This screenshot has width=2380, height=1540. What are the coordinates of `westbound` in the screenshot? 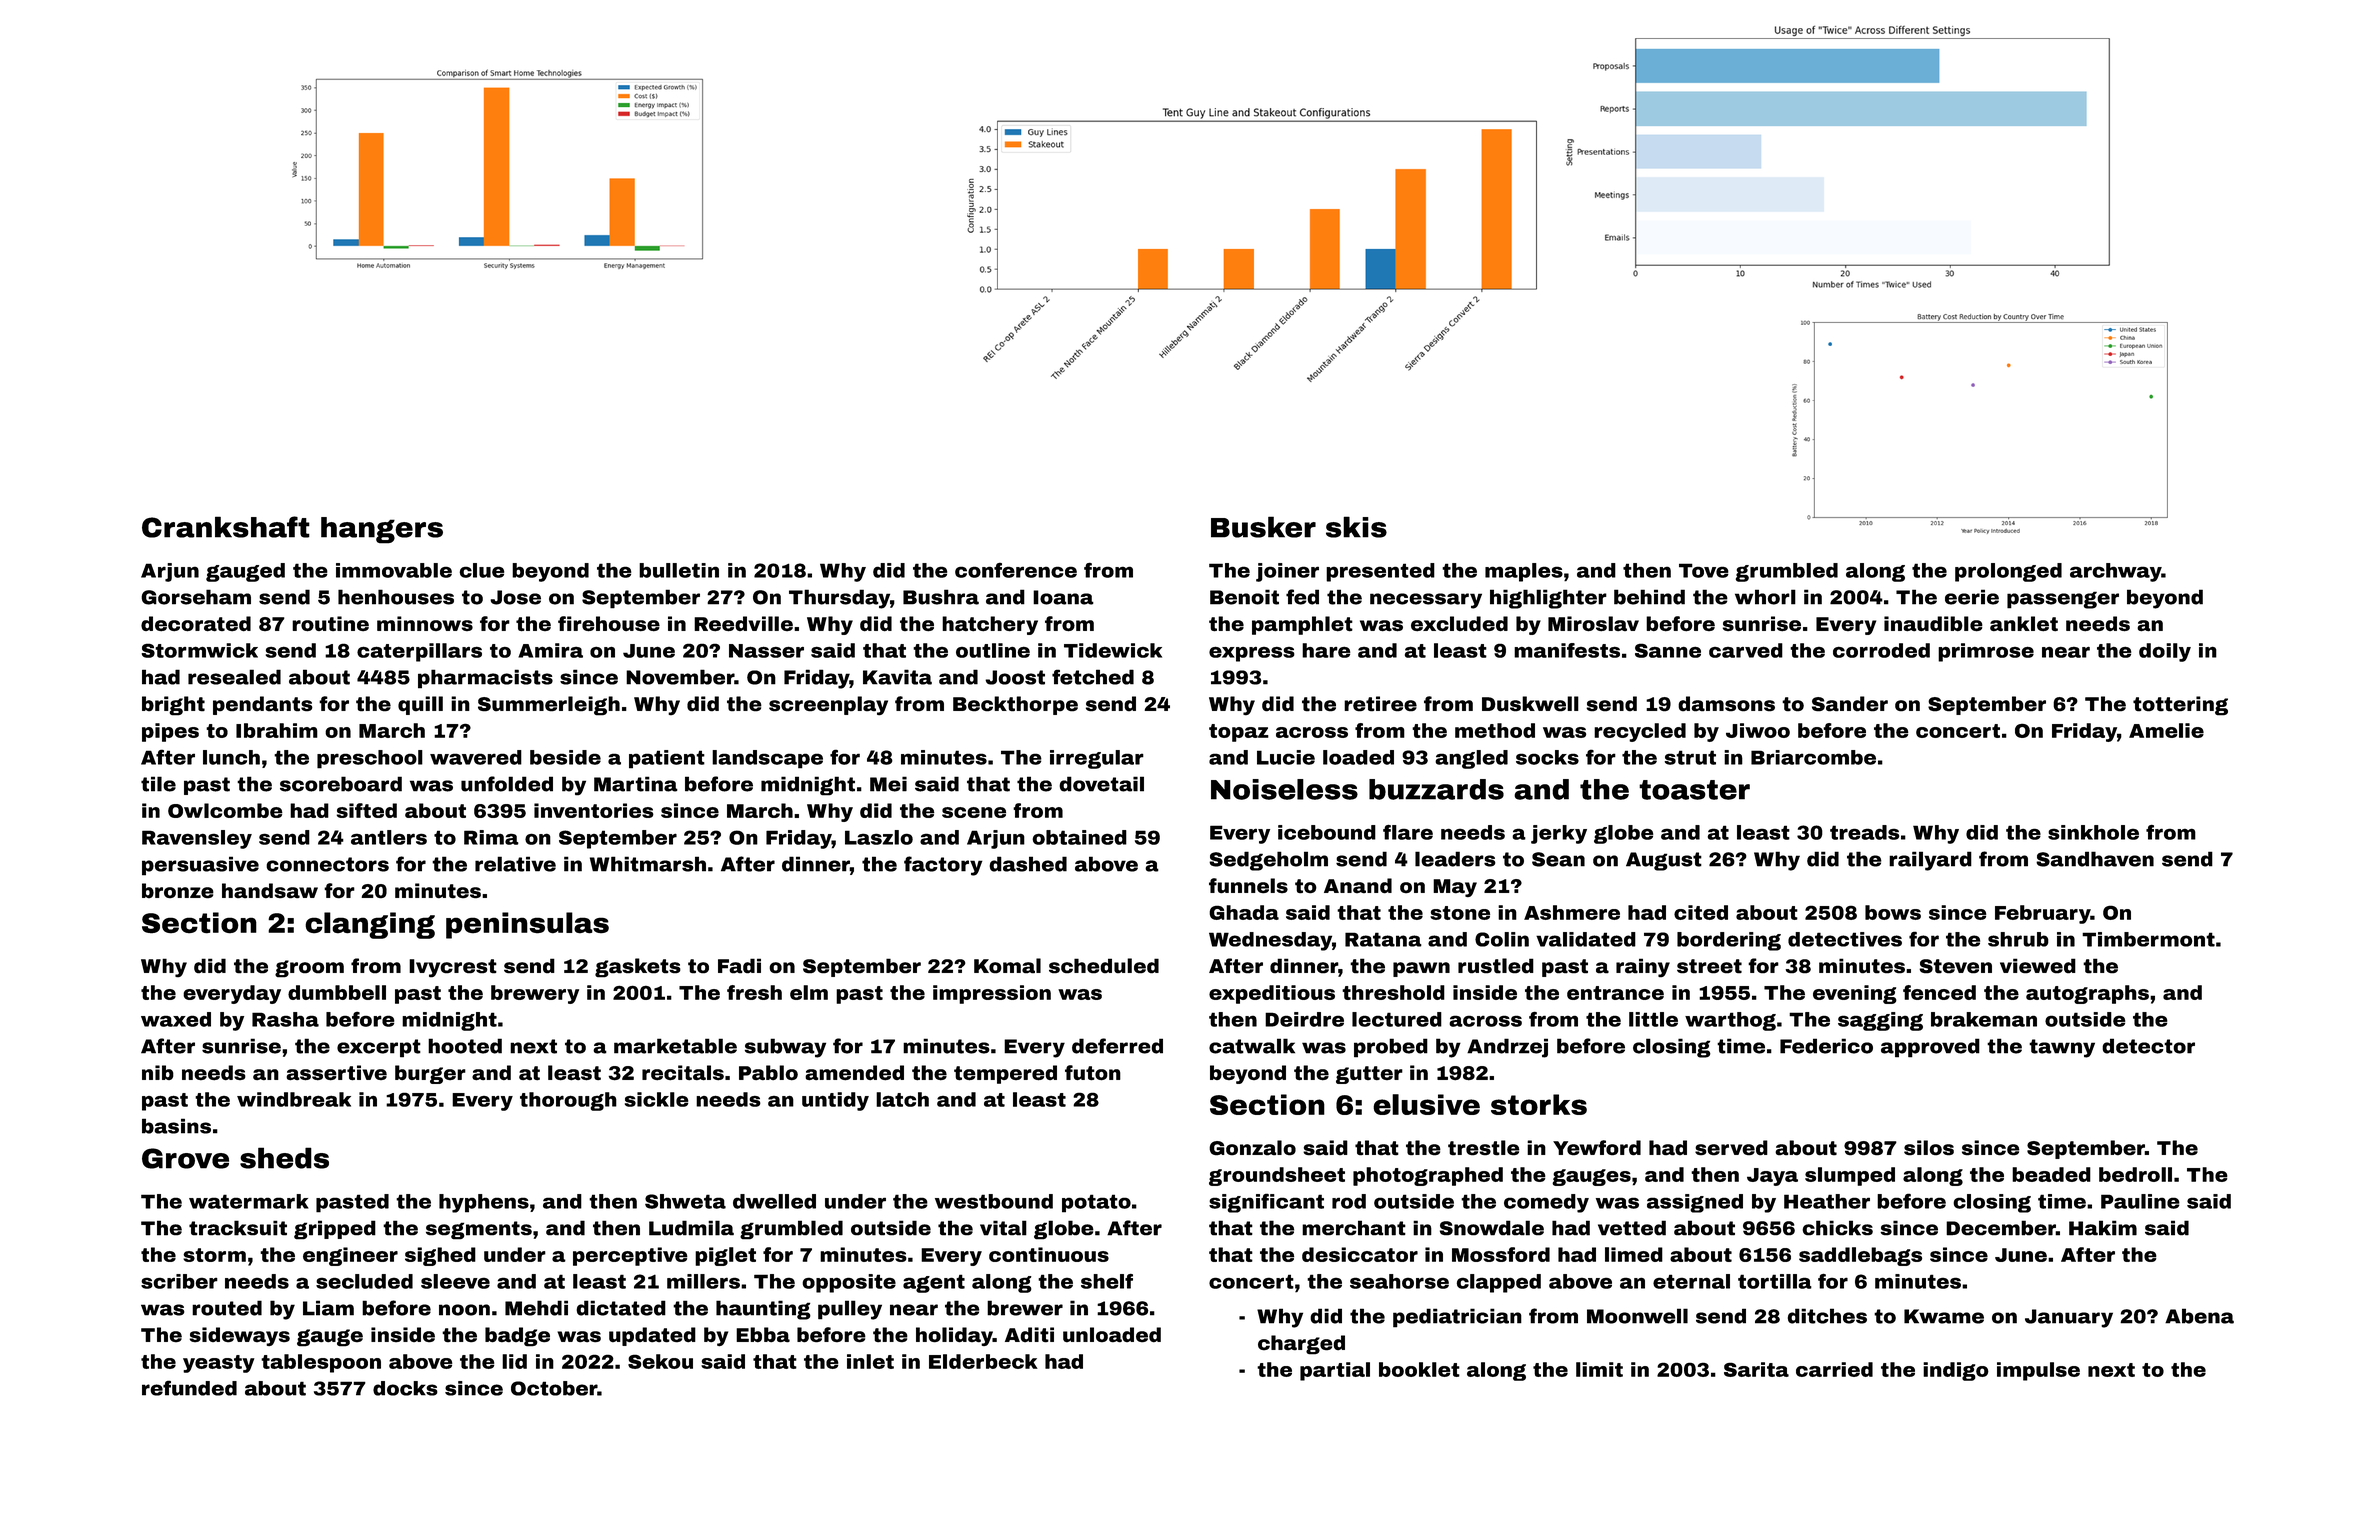 It's located at (994, 1201).
